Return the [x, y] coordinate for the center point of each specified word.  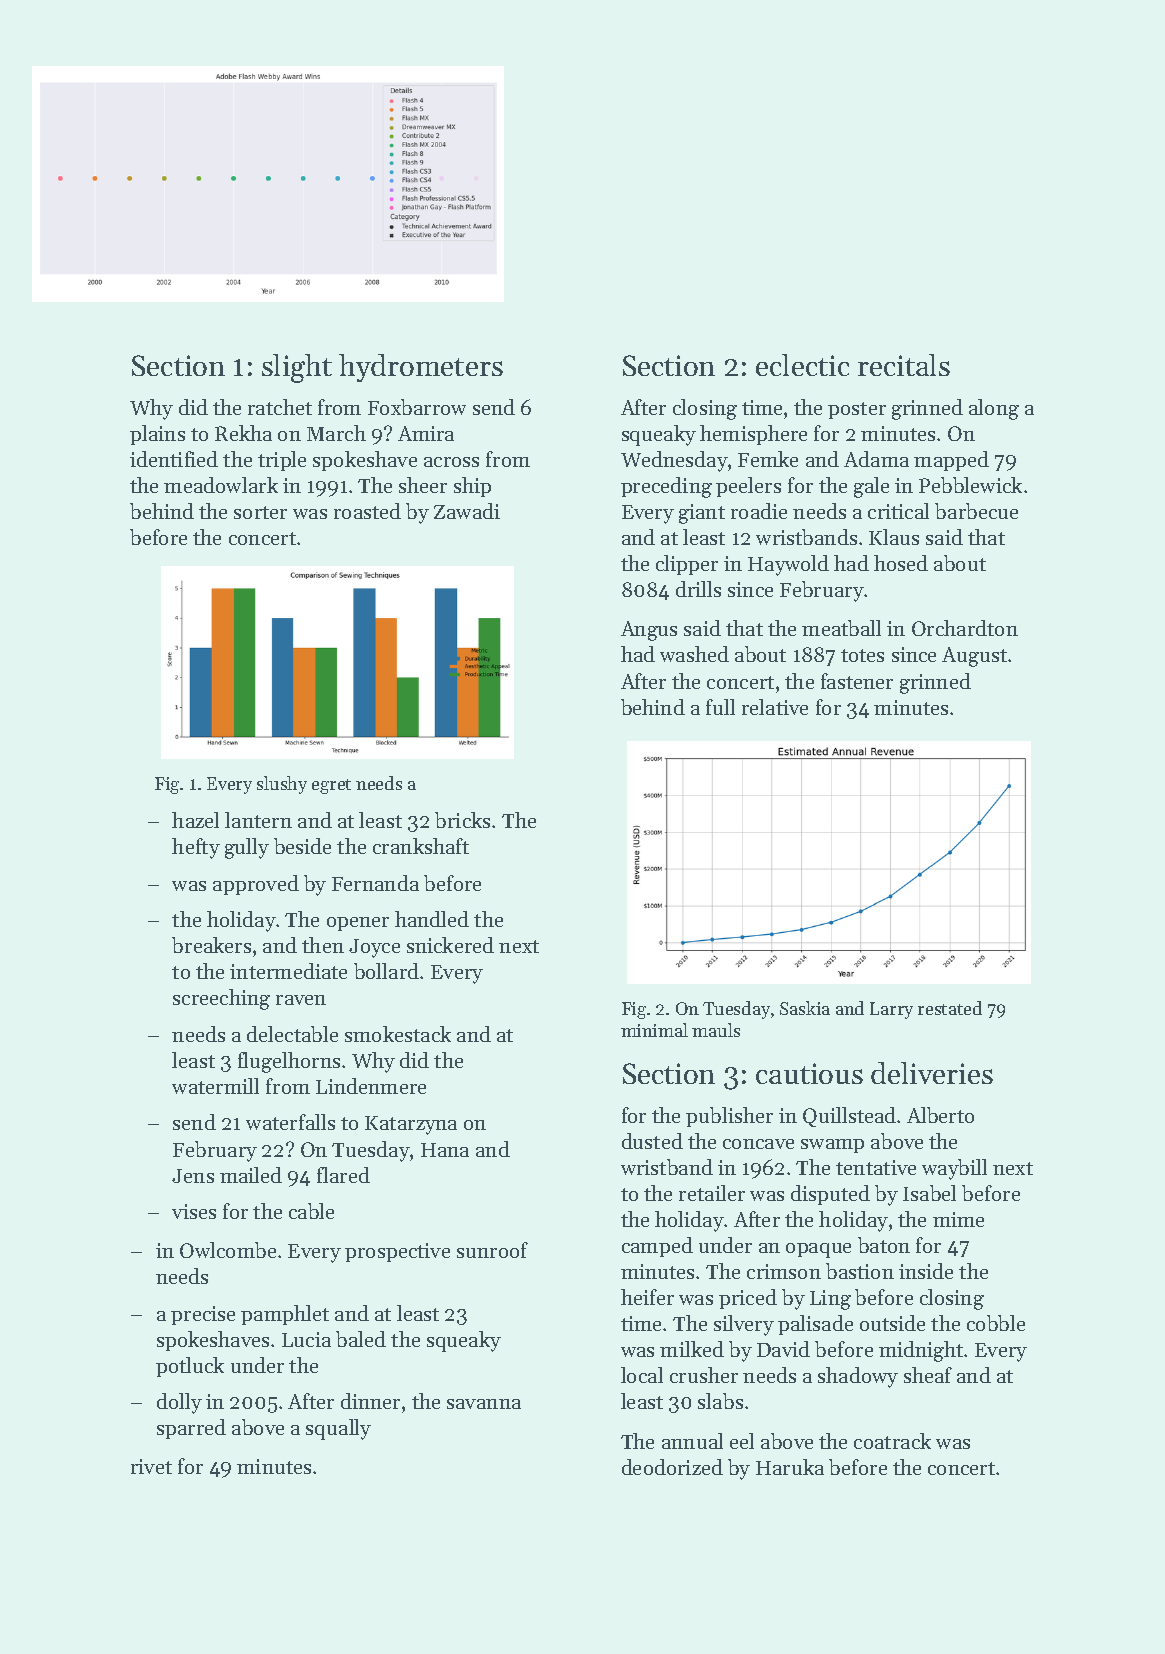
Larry [891, 1010]
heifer [647, 1297]
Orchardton [965, 628]
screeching [221, 999]
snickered [450, 945]
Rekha [243, 433]
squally [338, 1429]
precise [203, 1315]
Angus [649, 631]
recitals [904, 365]
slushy [282, 785]
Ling [830, 1300]
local [642, 1375]
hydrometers [421, 368]
